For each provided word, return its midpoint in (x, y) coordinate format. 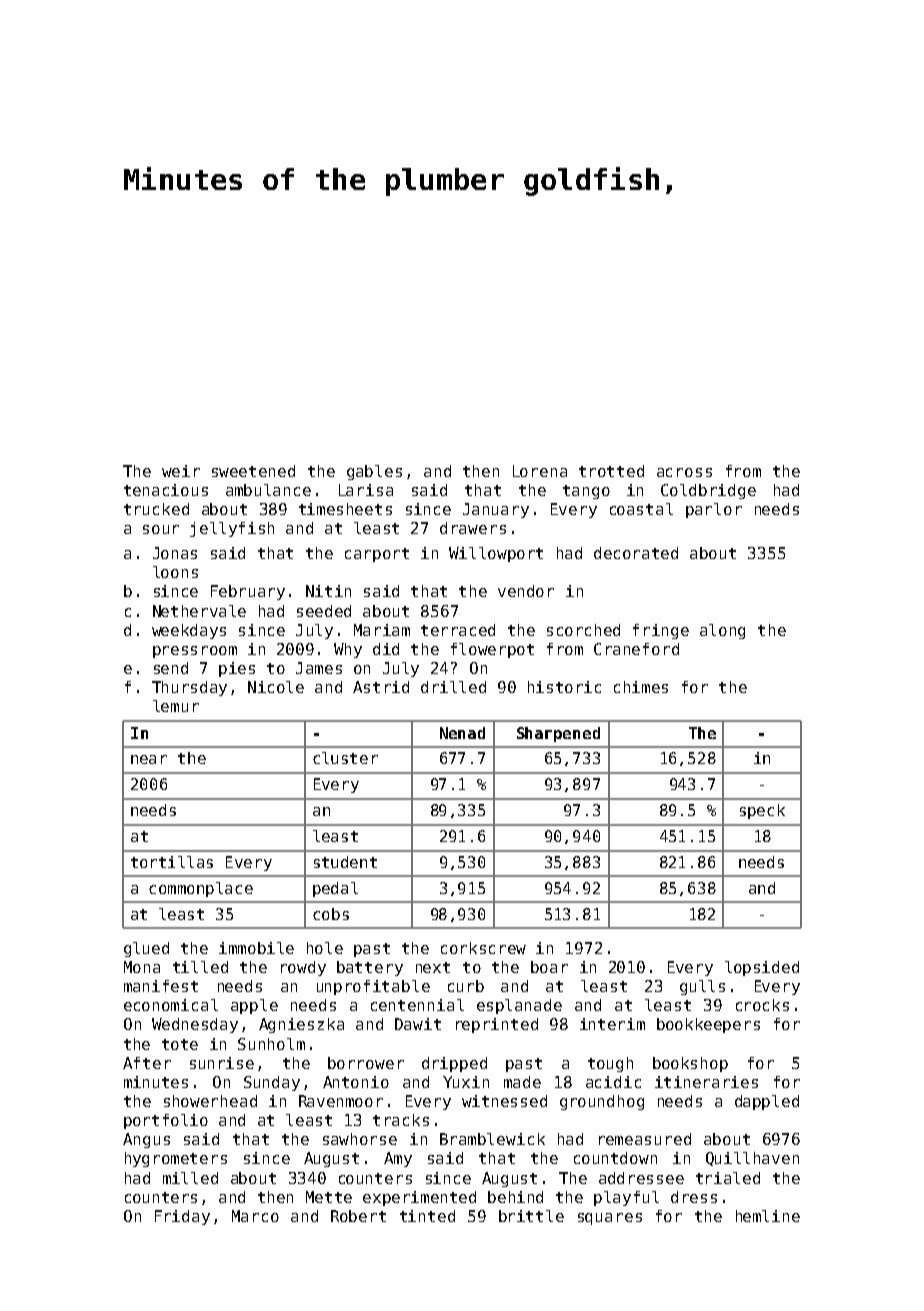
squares (610, 1219)
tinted (427, 1216)
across (684, 472)
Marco (255, 1216)
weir (181, 471)
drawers (473, 528)
